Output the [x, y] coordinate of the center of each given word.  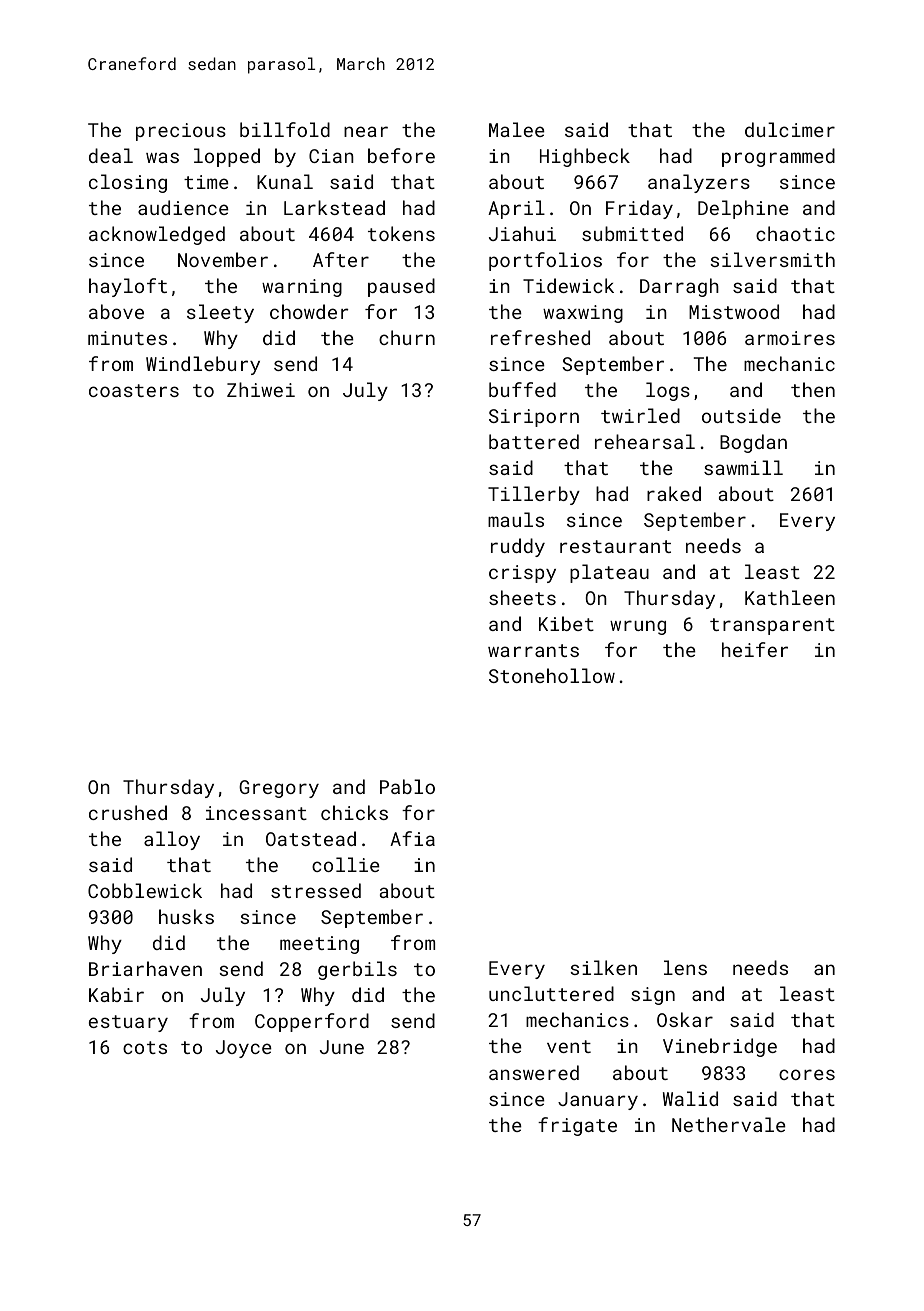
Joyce [244, 1049]
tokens [401, 233]
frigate [577, 1126]
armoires [790, 338]
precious [181, 132]
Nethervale [729, 1124]
